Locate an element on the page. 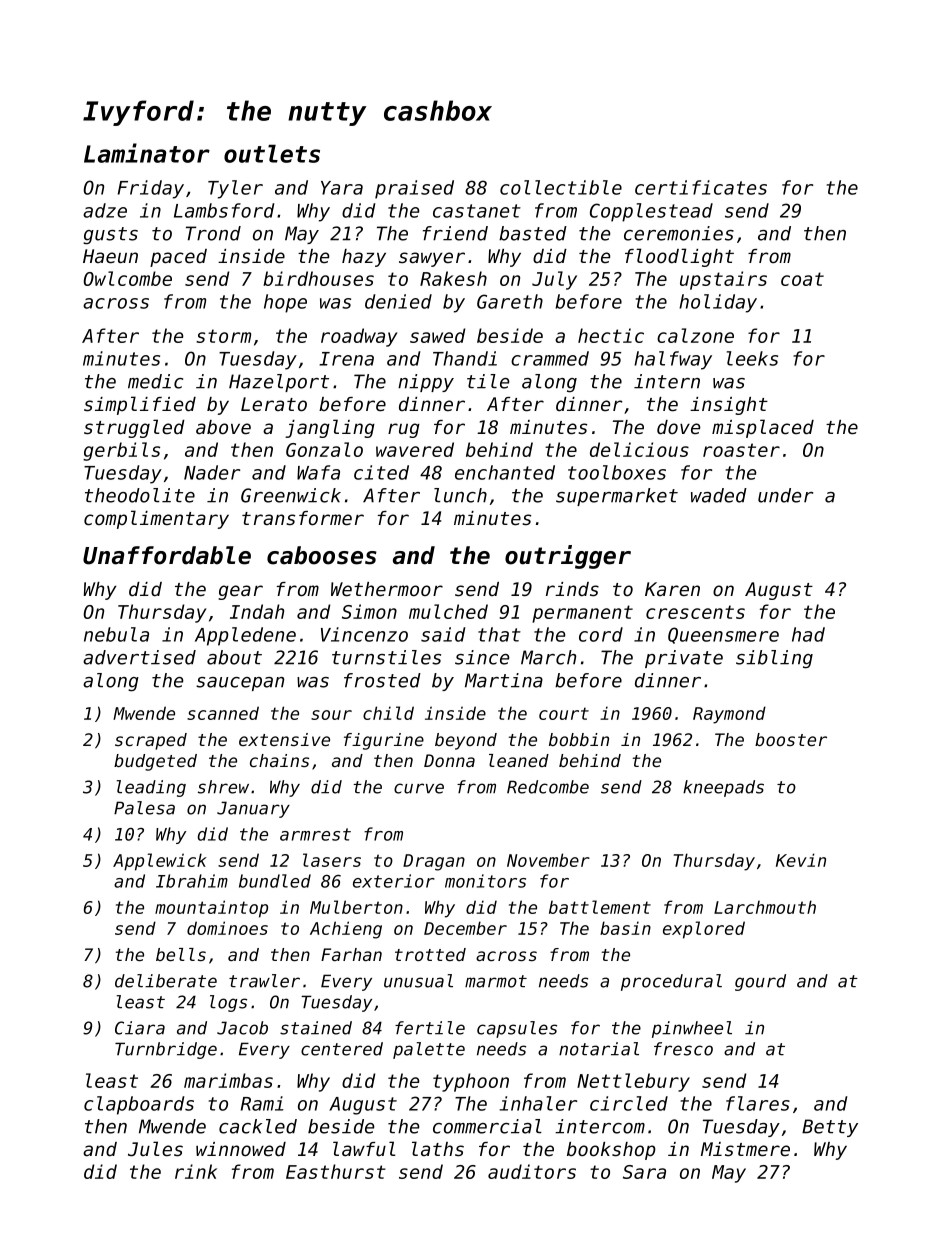 This page has height=1233, width=952. Larchmouth is located at coordinates (765, 907).
